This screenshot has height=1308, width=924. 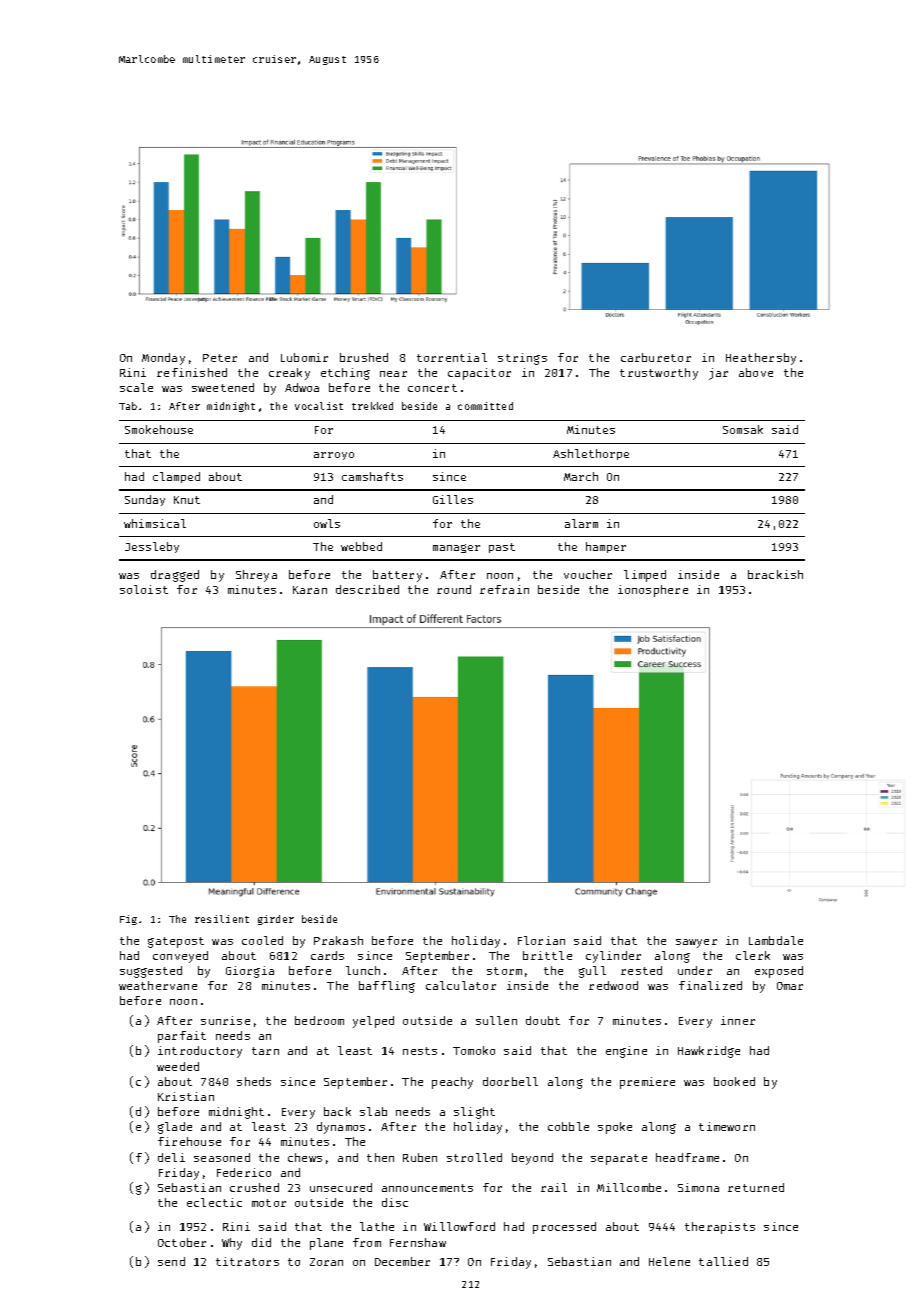 What do you see at coordinates (155, 523) in the screenshot?
I see `whimsical` at bounding box center [155, 523].
